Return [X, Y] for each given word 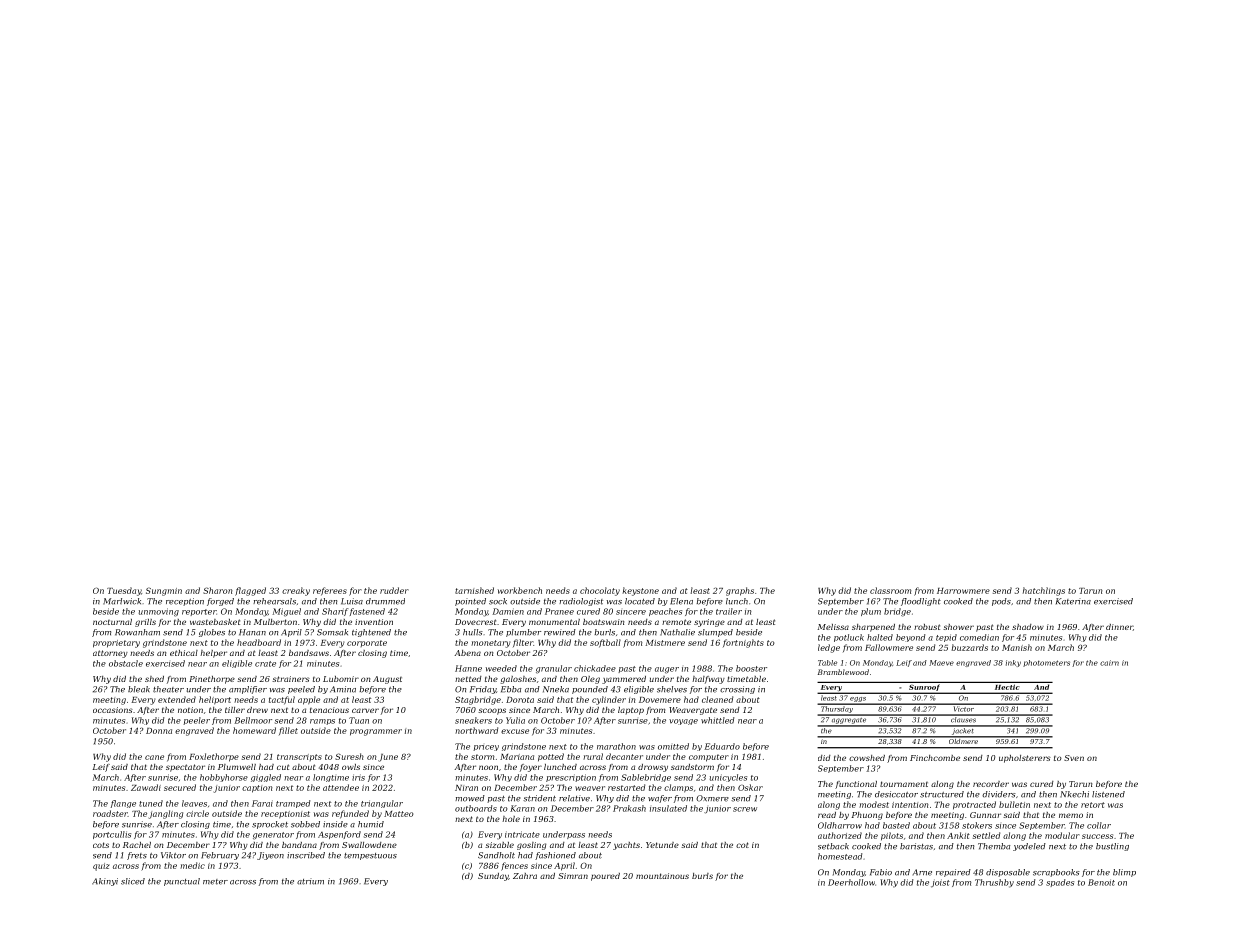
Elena [681, 601]
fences [514, 866]
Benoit [1101, 882]
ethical [184, 653]
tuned [151, 803]
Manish [1017, 647]
